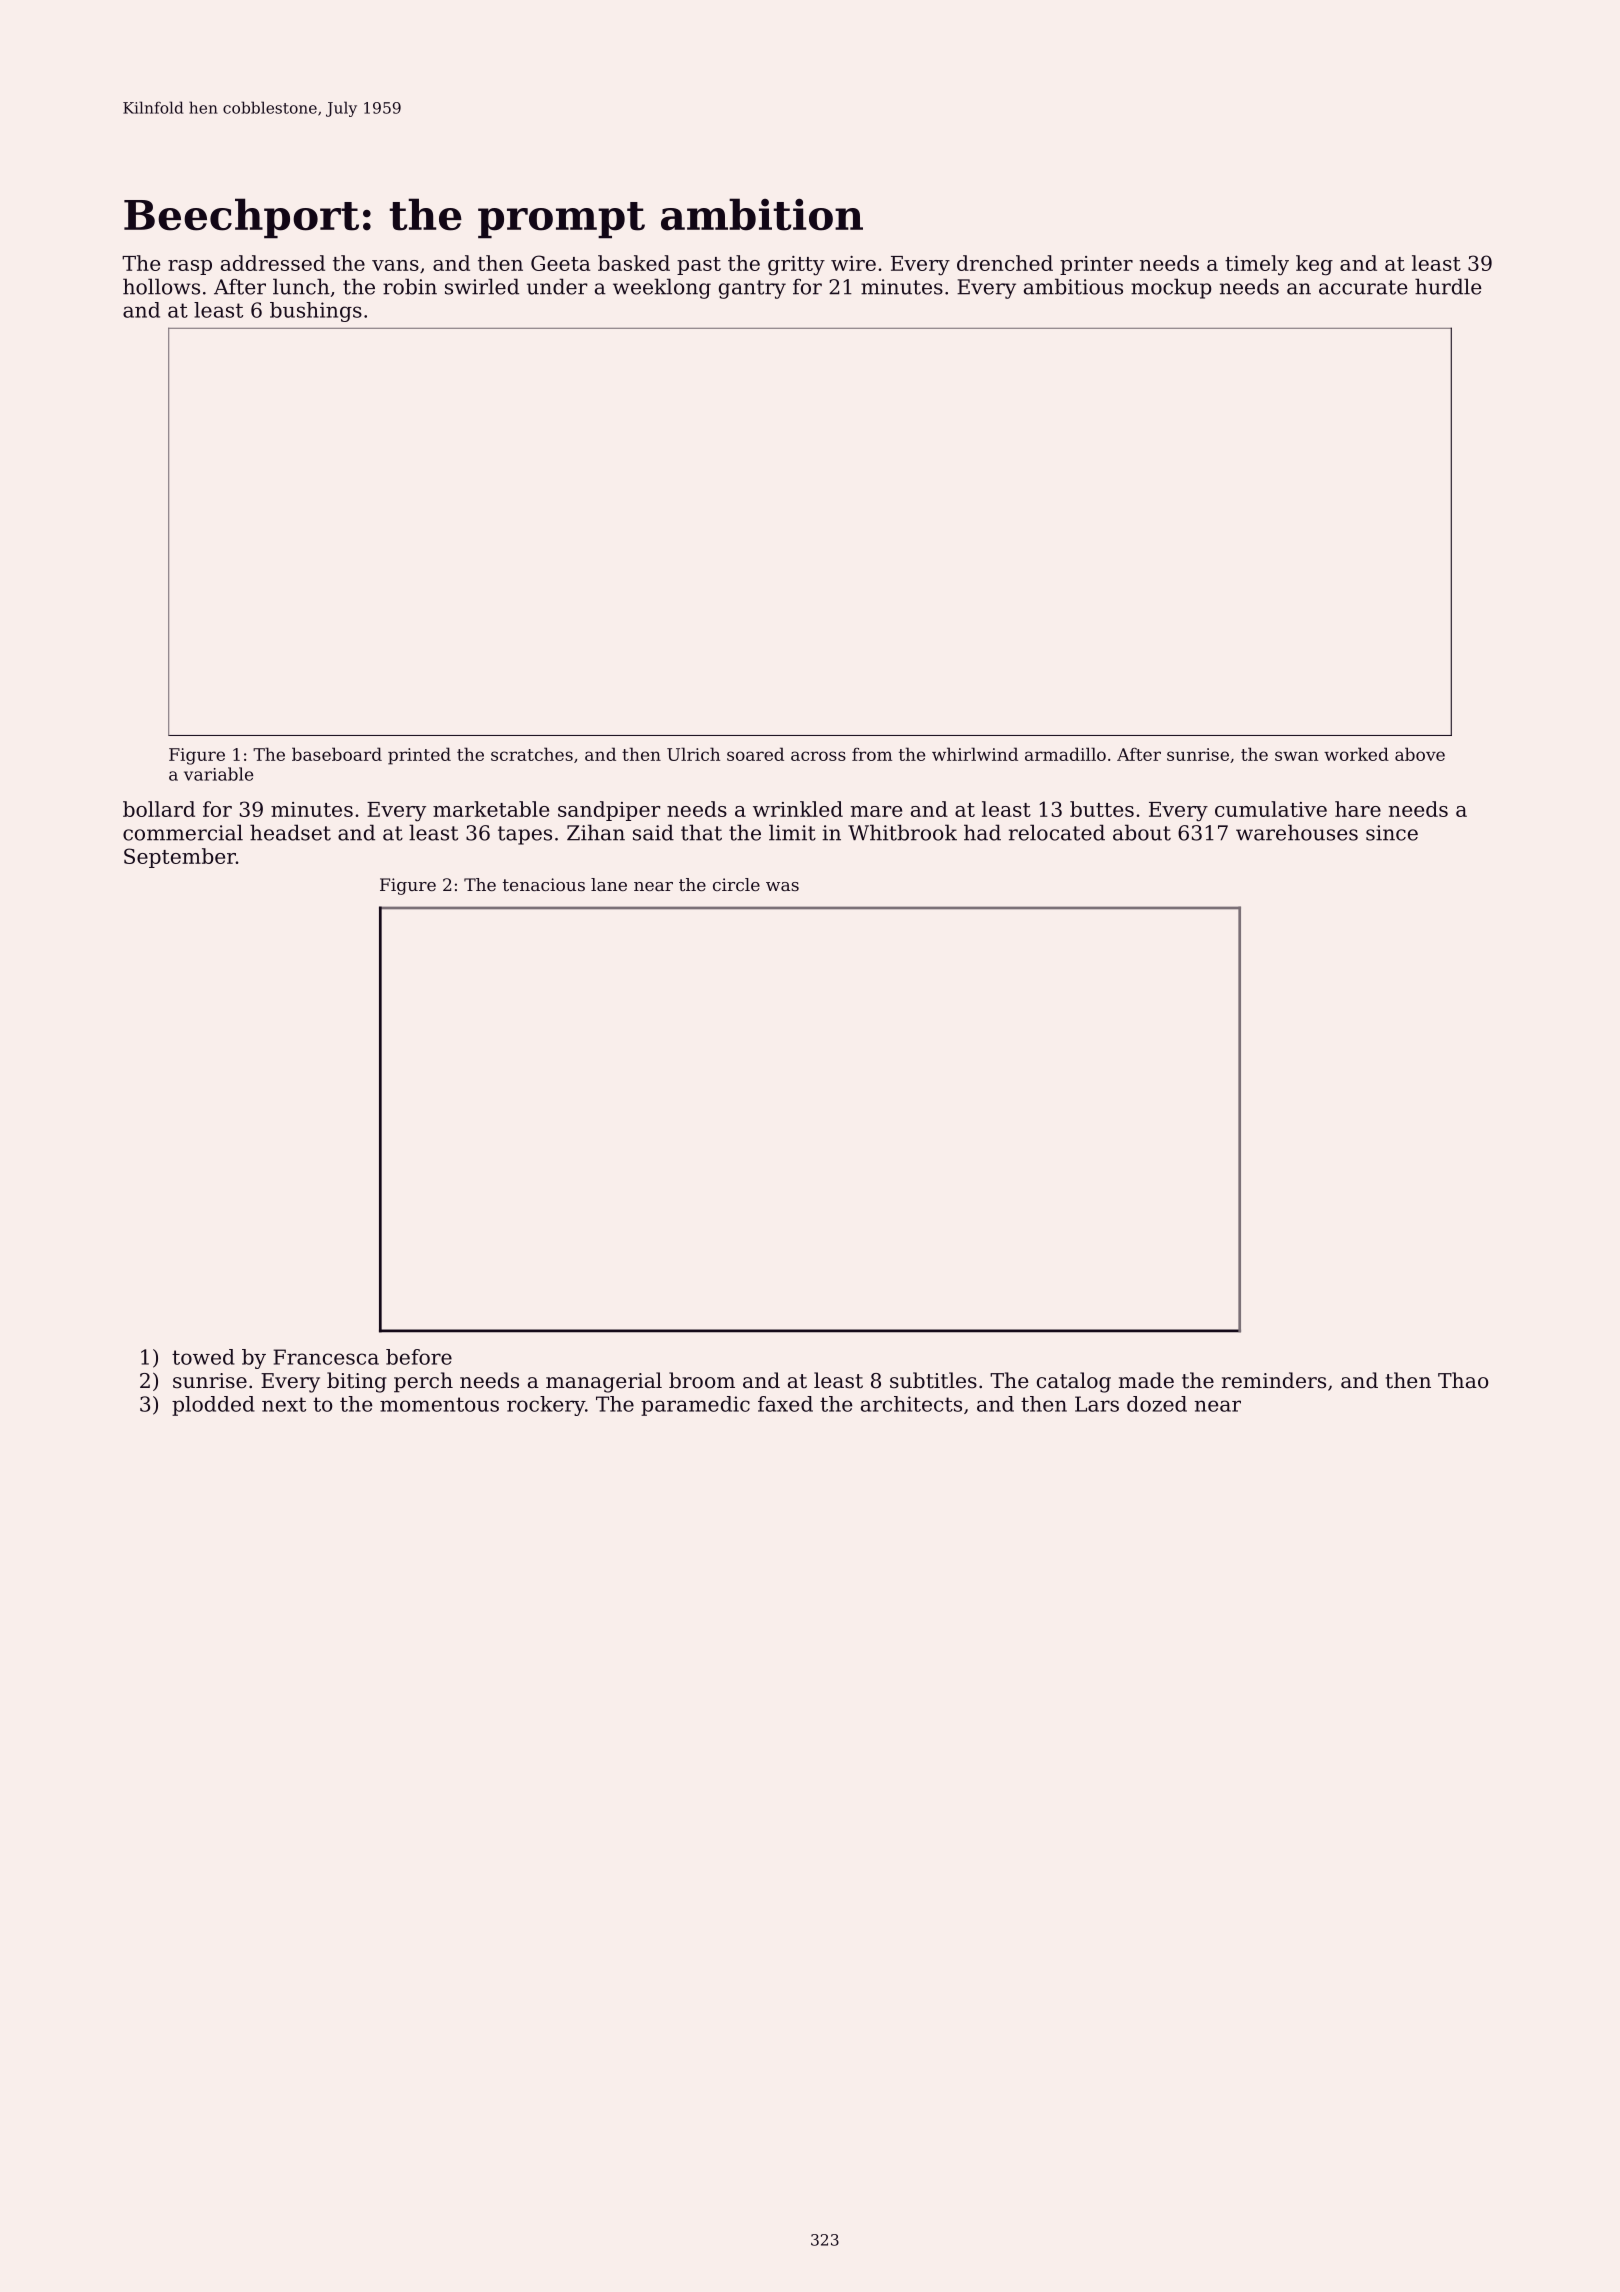 The image size is (1620, 2292). Describe the element at coordinates (1296, 756) in the screenshot. I see `swan` at that location.
